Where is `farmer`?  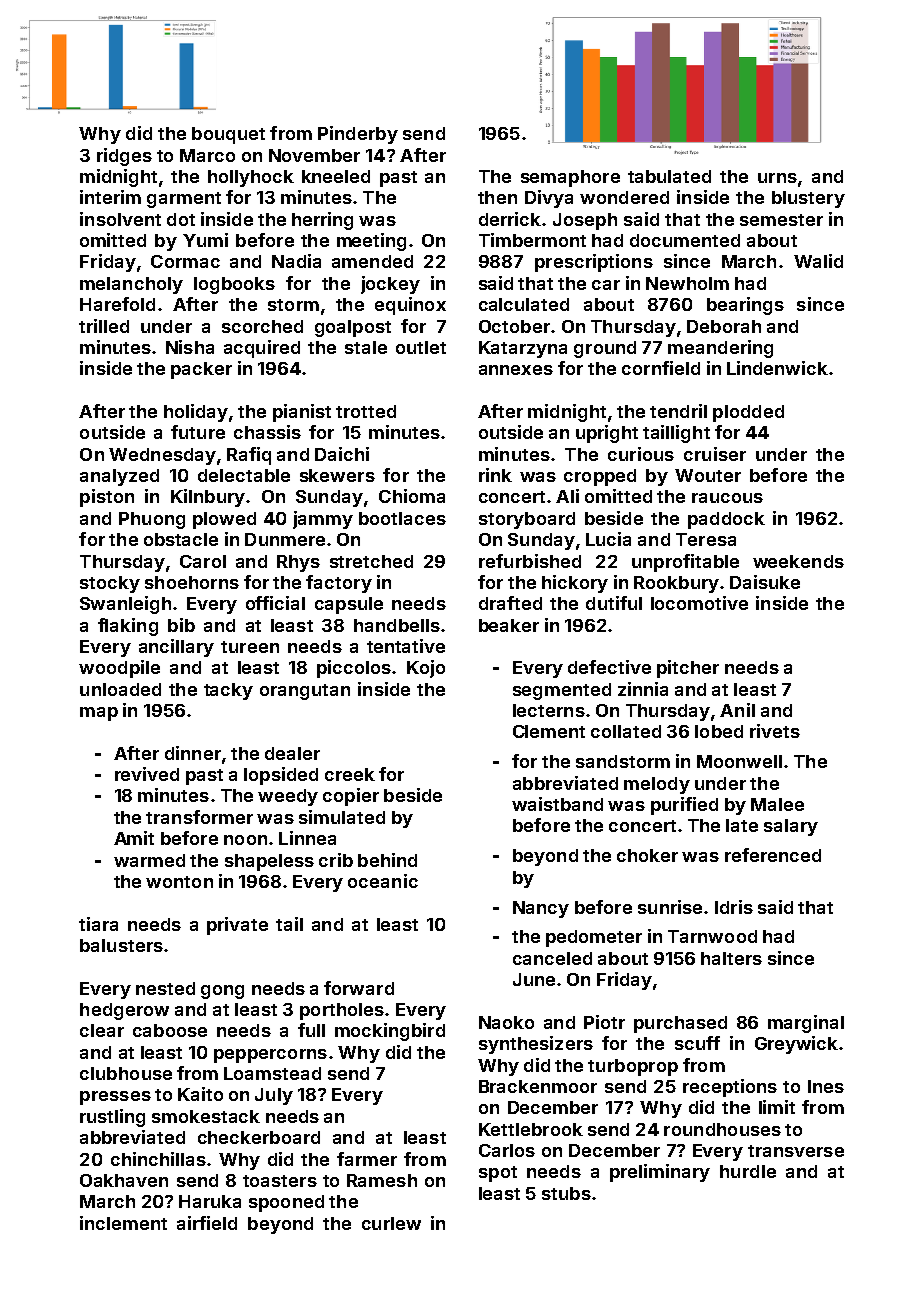 farmer is located at coordinates (367, 1159).
